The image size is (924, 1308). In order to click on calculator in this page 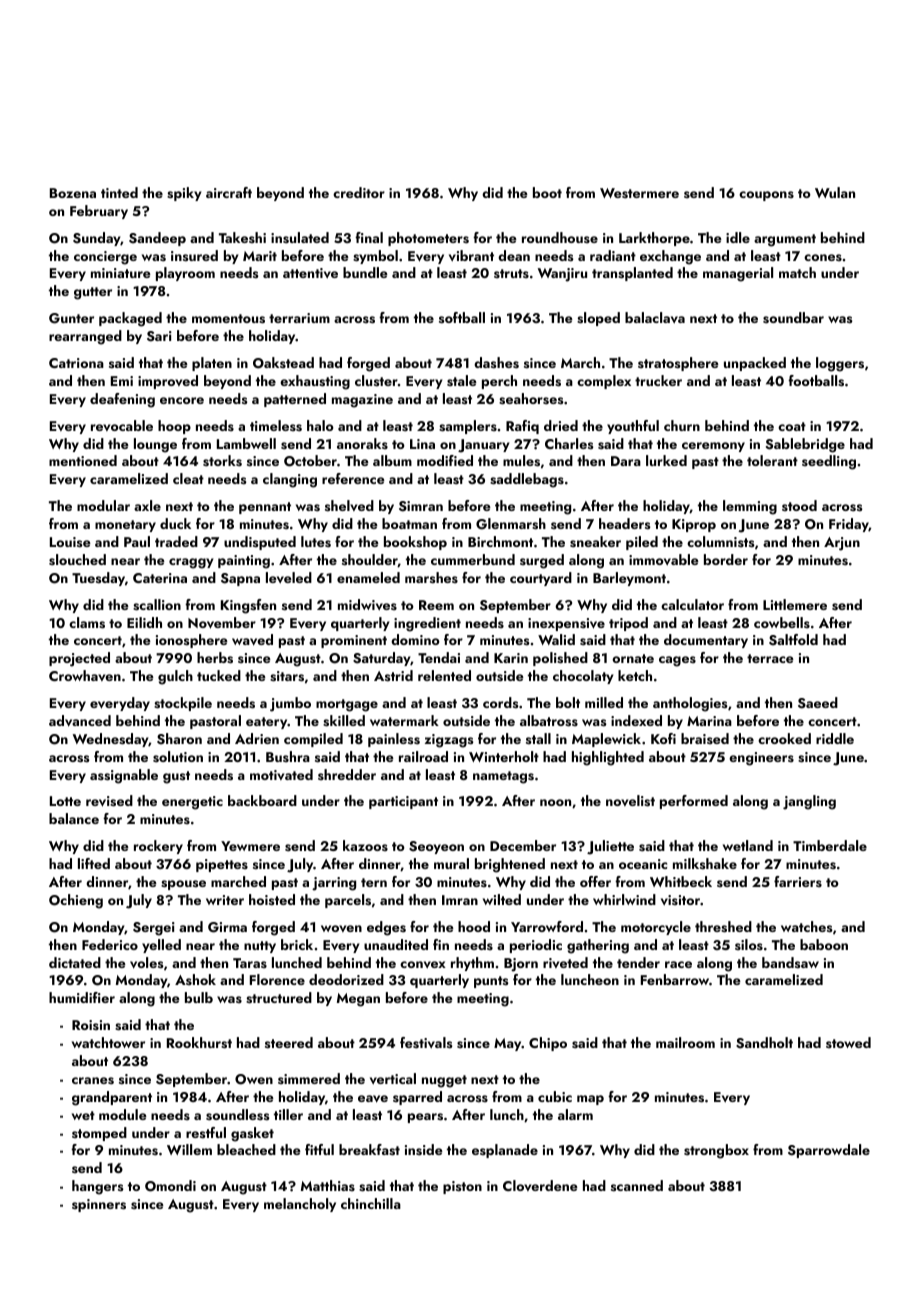, I will do `click(692, 604)`.
